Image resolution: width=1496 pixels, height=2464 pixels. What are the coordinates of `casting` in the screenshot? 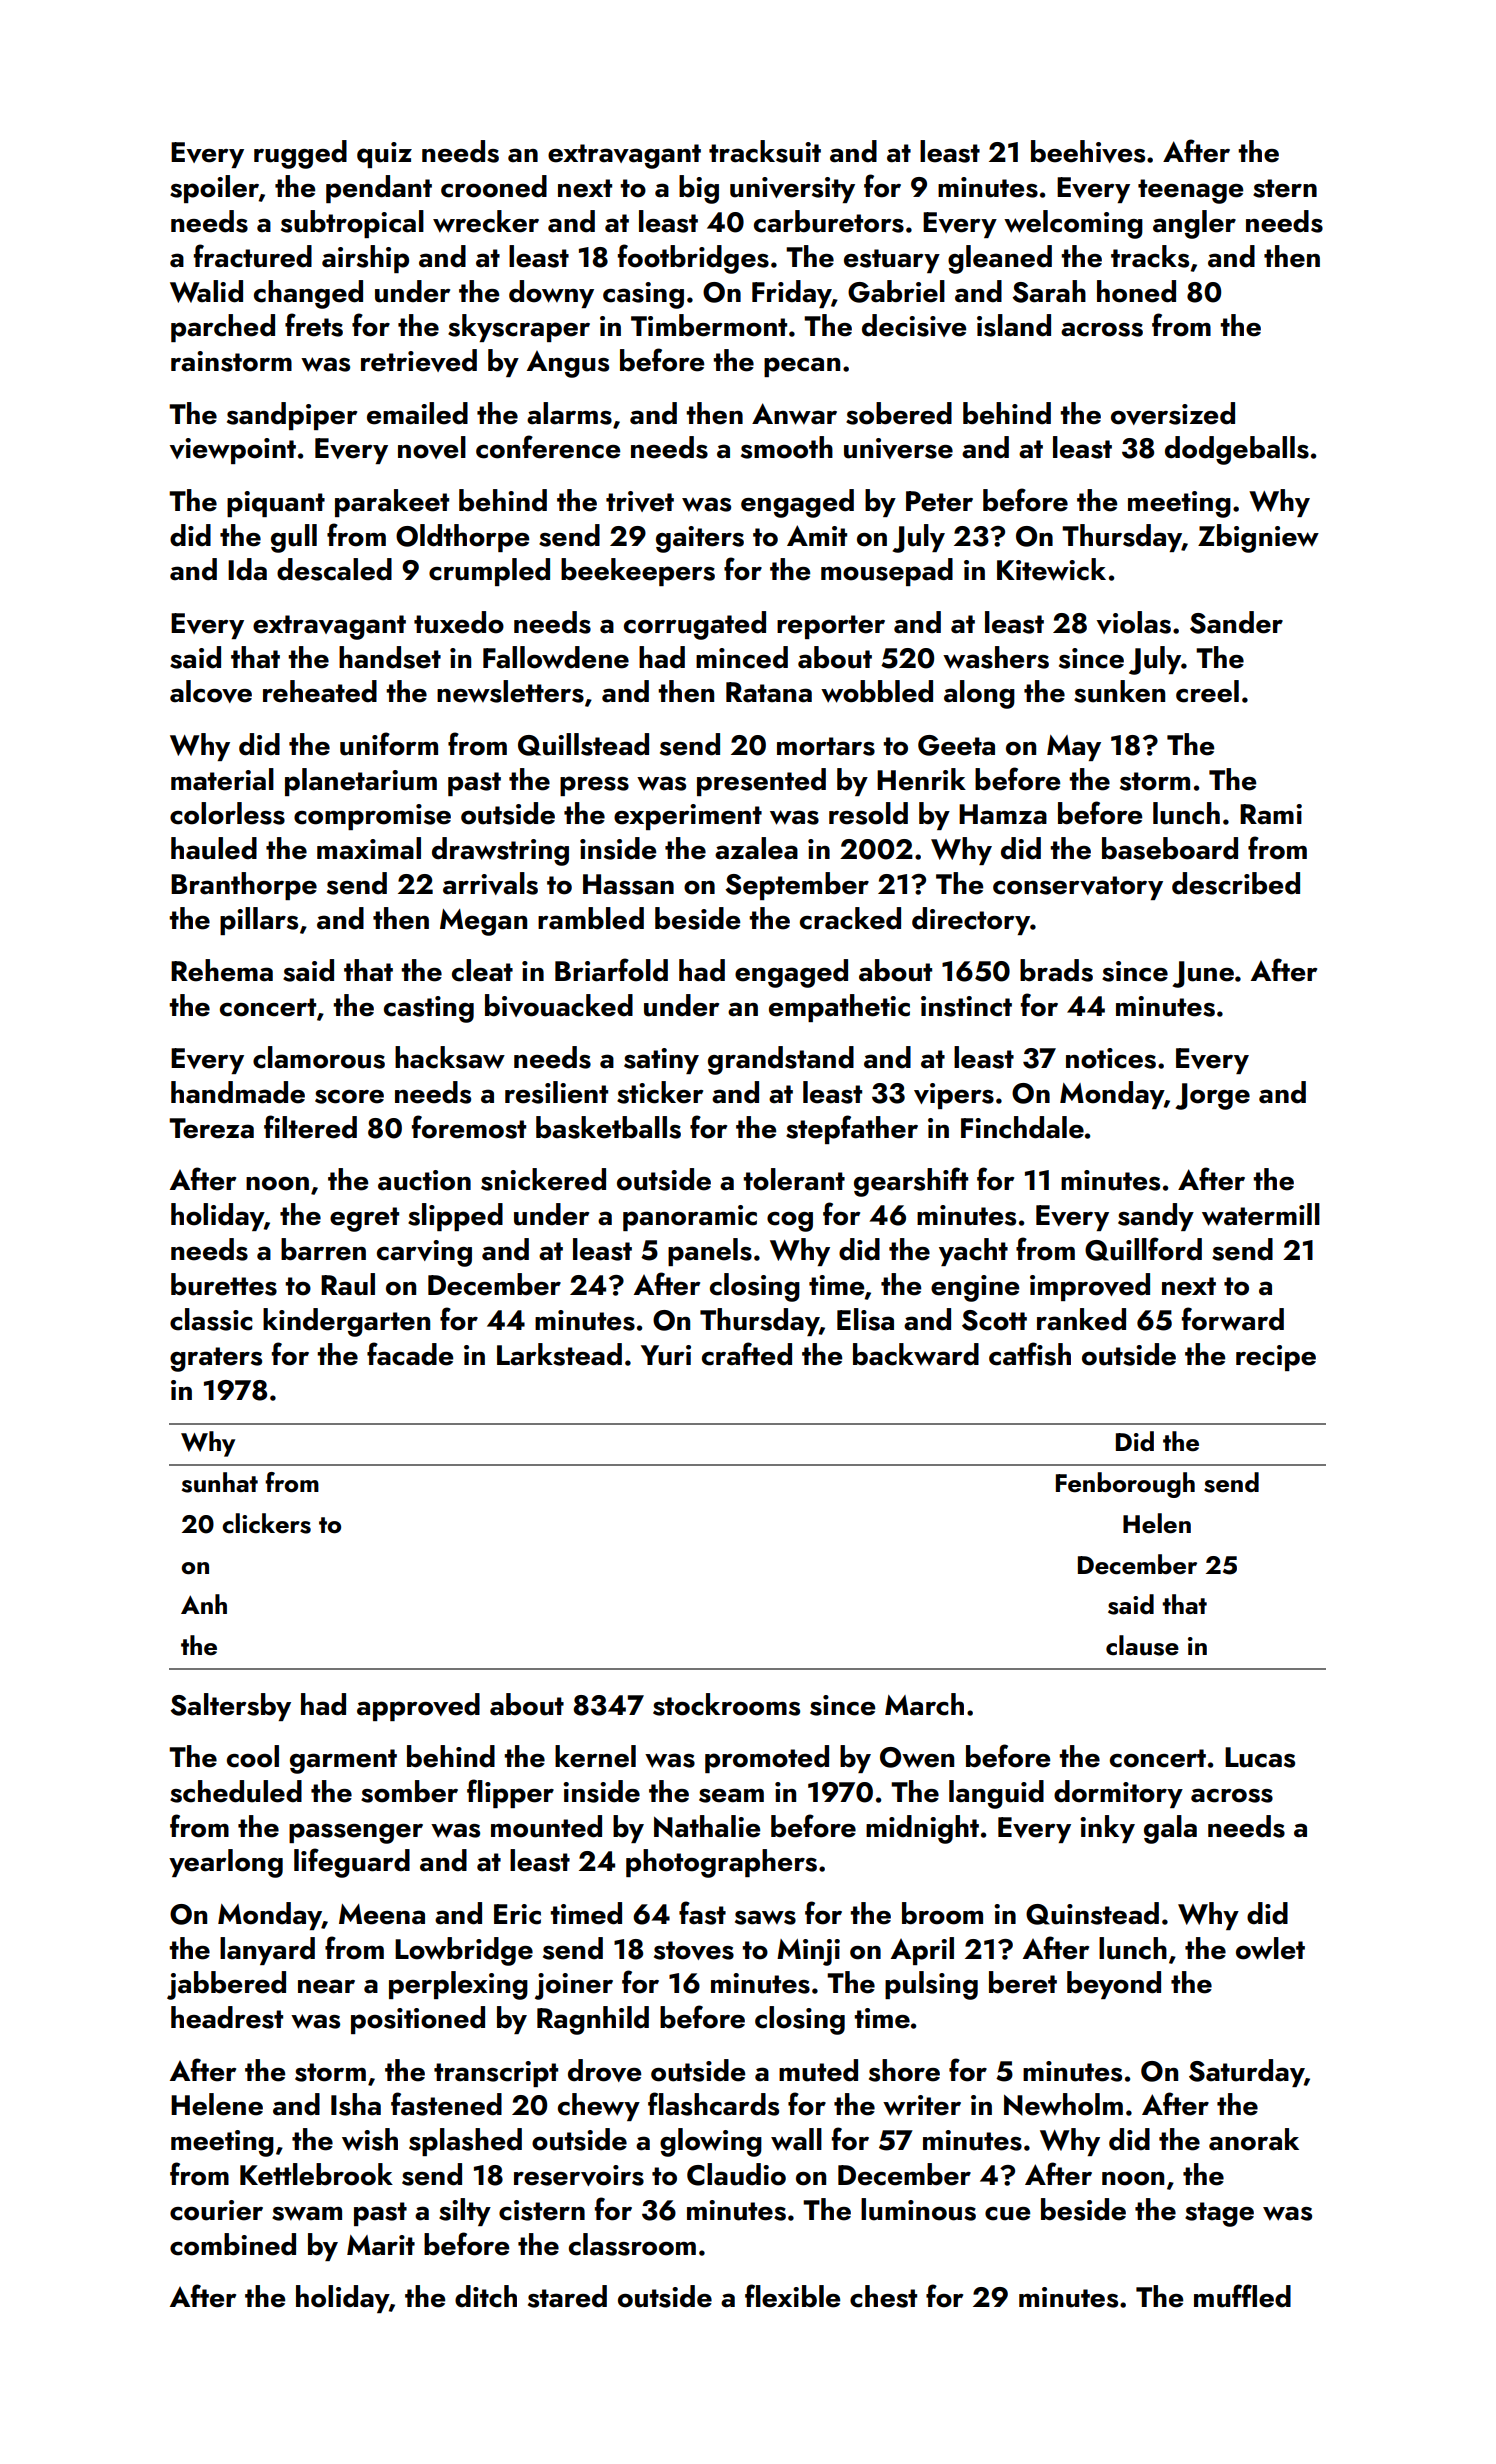 It's located at (429, 1009).
